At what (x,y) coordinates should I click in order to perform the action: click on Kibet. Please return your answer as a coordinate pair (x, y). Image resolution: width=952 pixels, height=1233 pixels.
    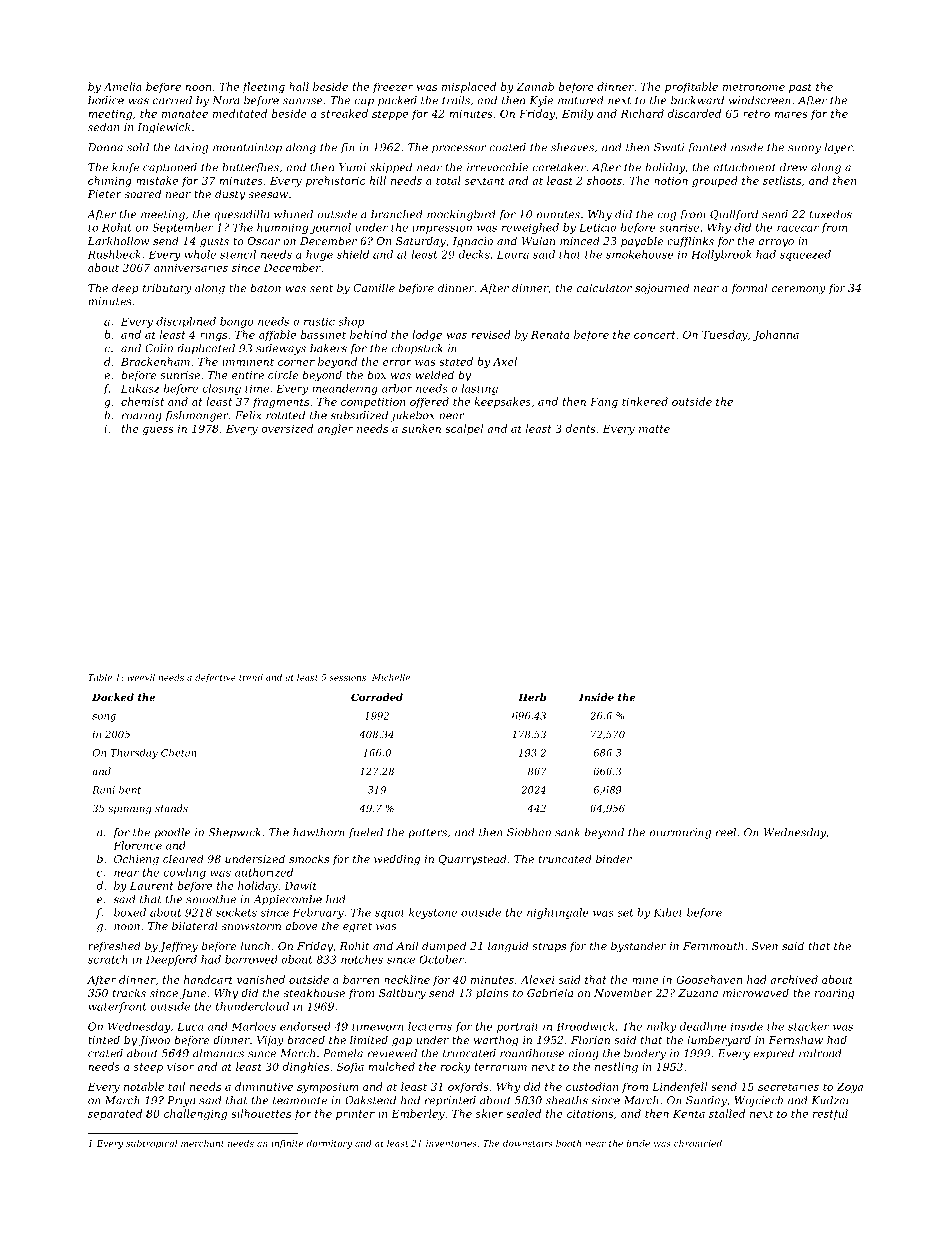
    Looking at the image, I should click on (668, 912).
